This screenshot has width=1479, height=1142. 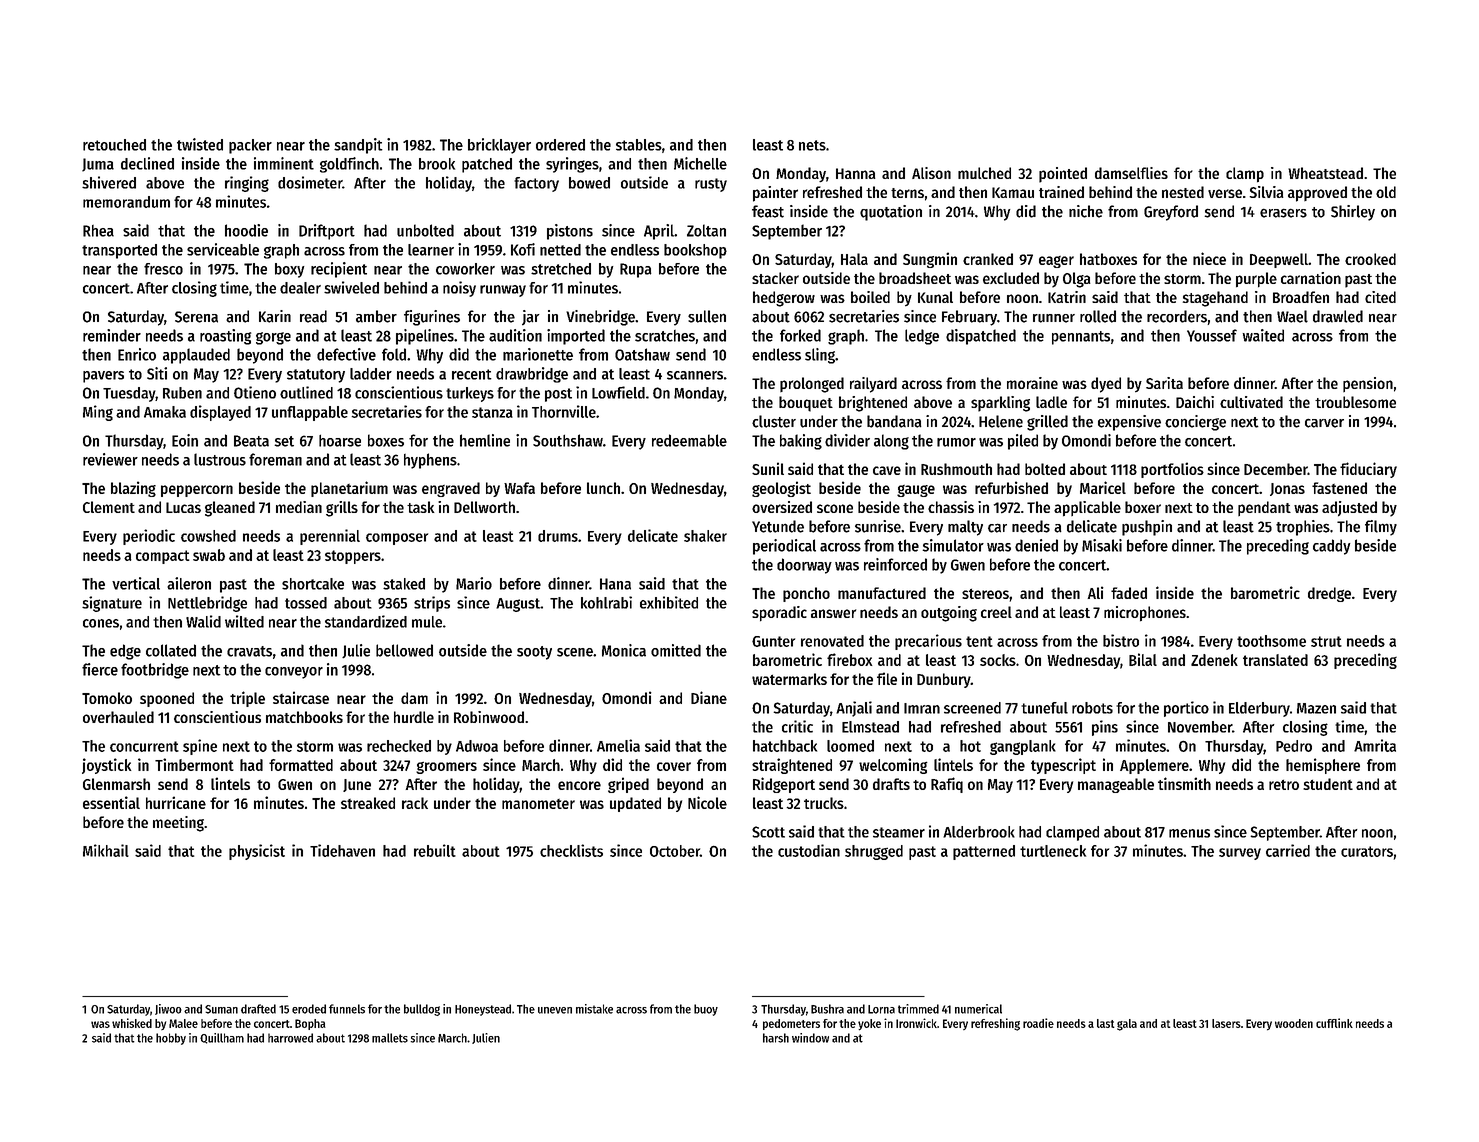 I want to click on turkeys, so click(x=470, y=394).
